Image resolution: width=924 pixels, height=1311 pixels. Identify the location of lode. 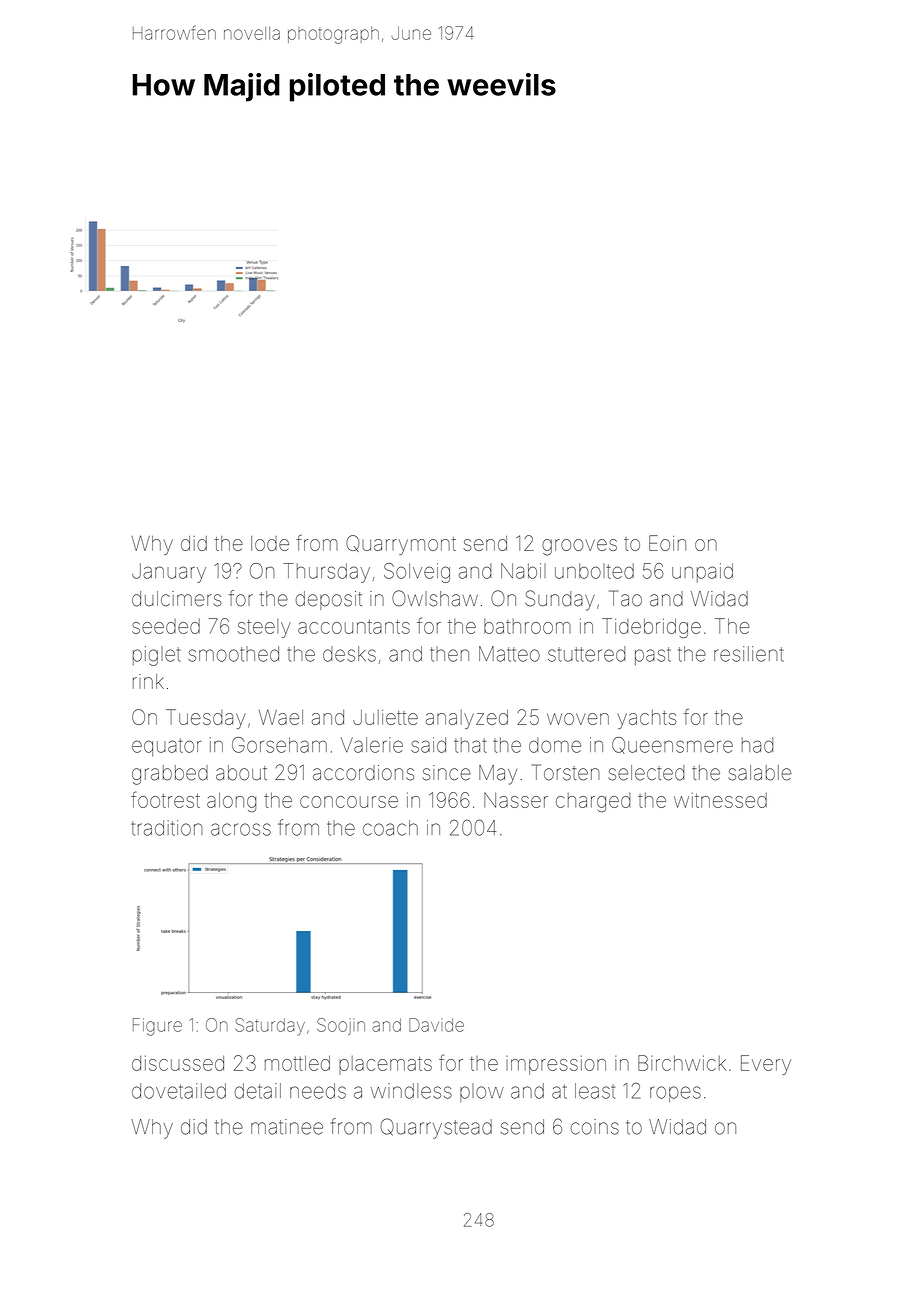
(270, 543).
